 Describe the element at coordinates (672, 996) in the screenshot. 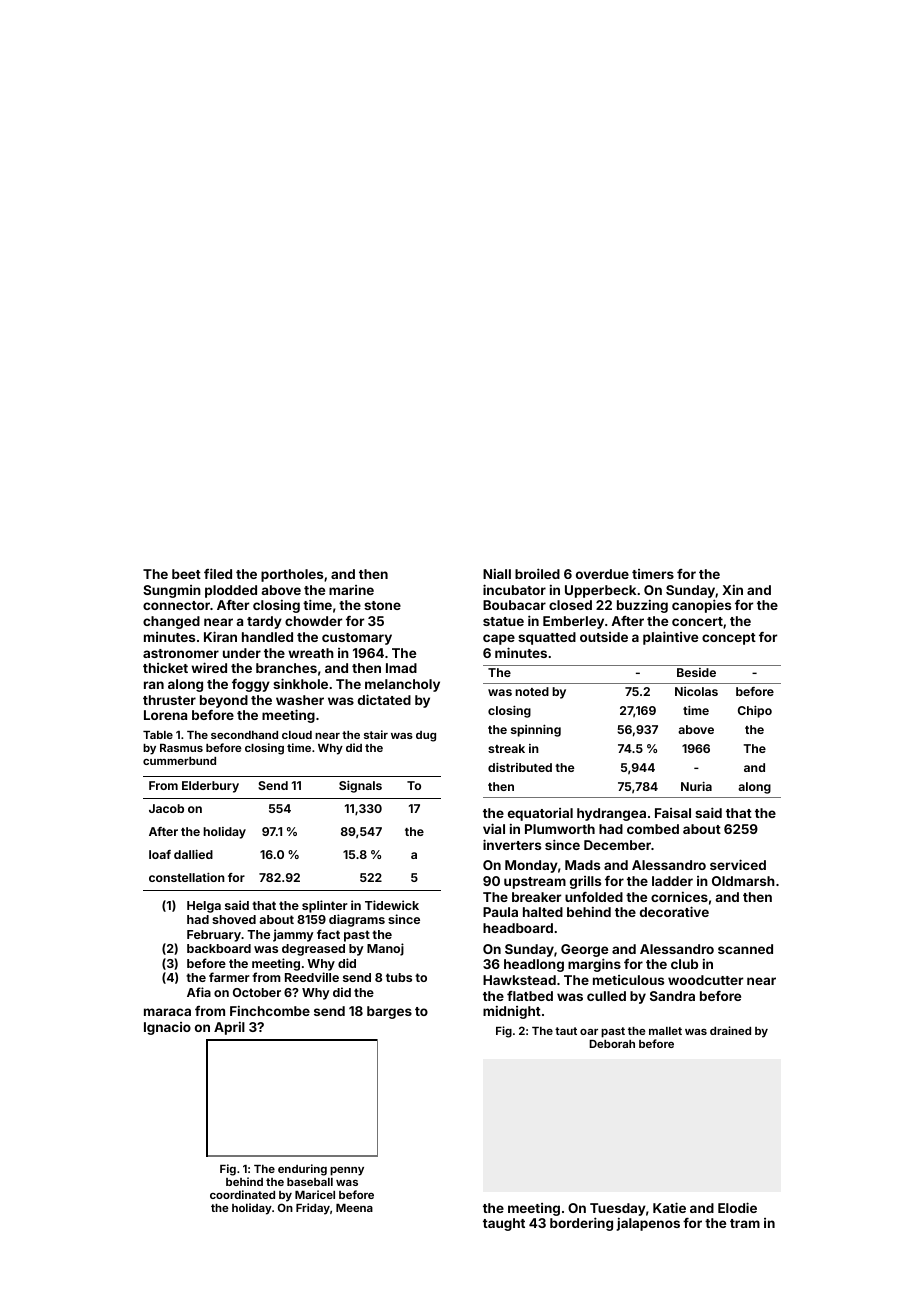

I see `Sandra` at that location.
